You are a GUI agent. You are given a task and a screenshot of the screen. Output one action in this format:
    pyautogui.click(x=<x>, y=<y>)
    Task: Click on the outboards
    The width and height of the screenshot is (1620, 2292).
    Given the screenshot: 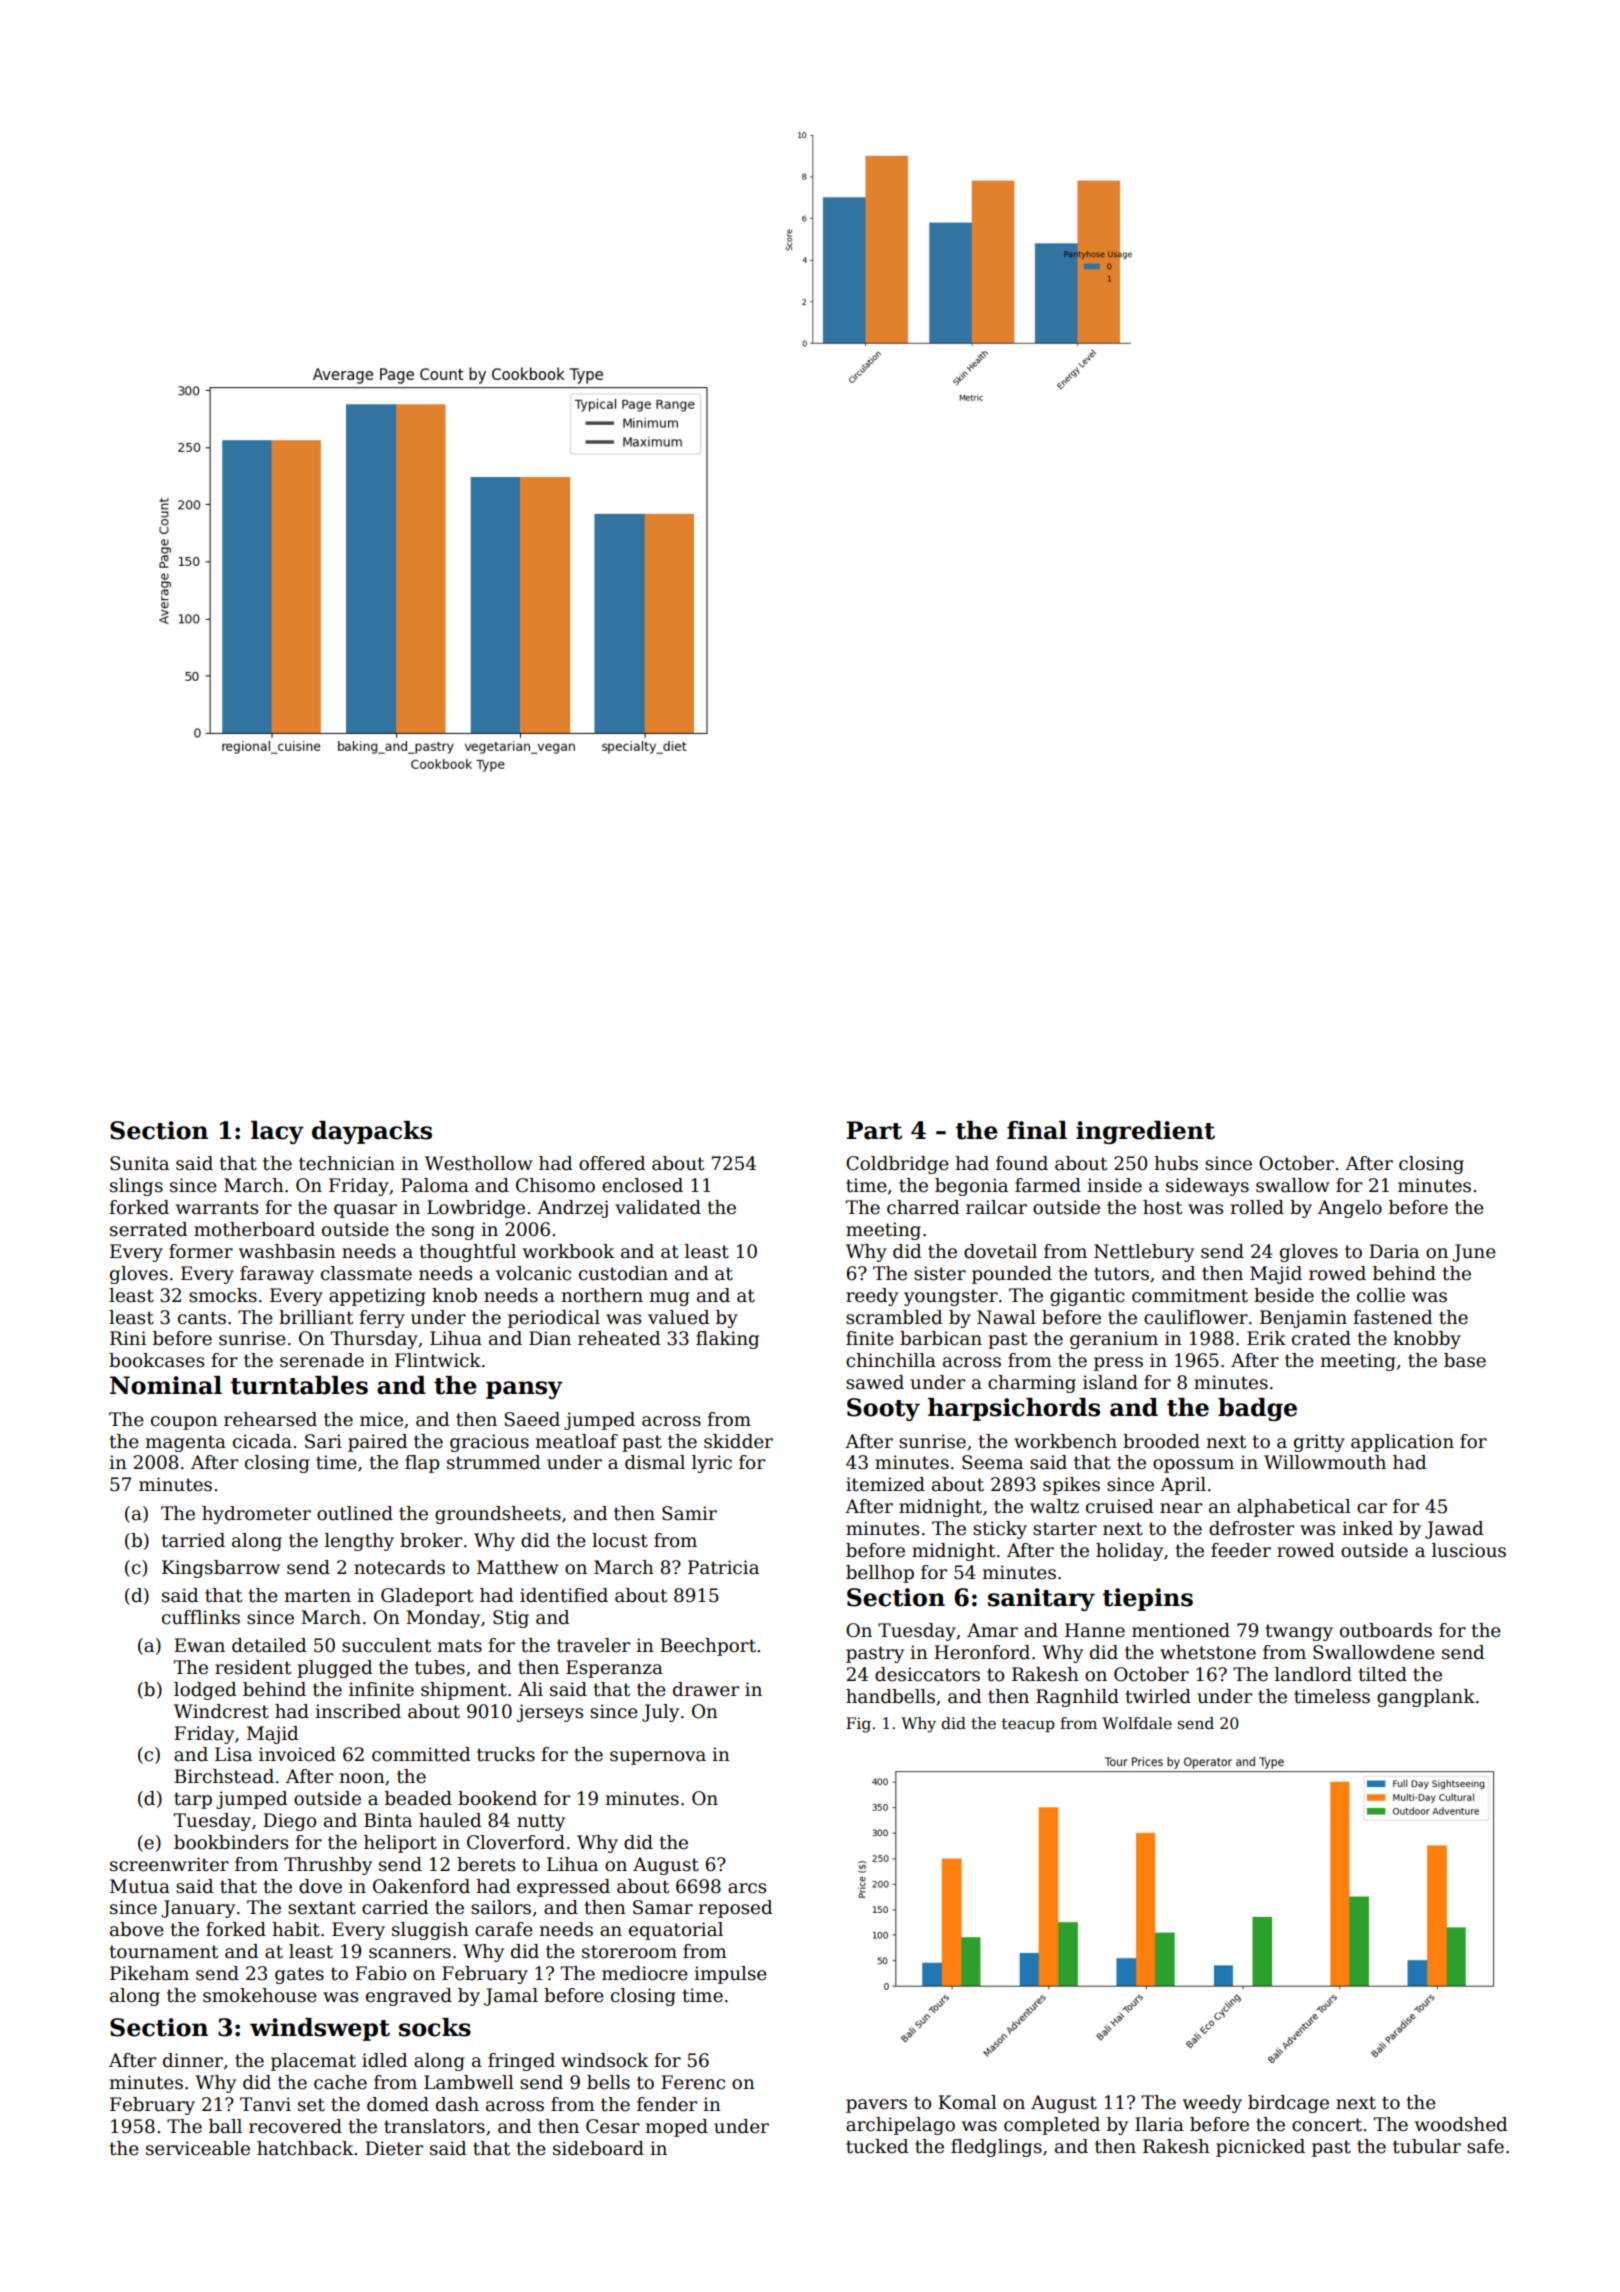 What is the action you would take?
    pyautogui.click(x=1386, y=1630)
